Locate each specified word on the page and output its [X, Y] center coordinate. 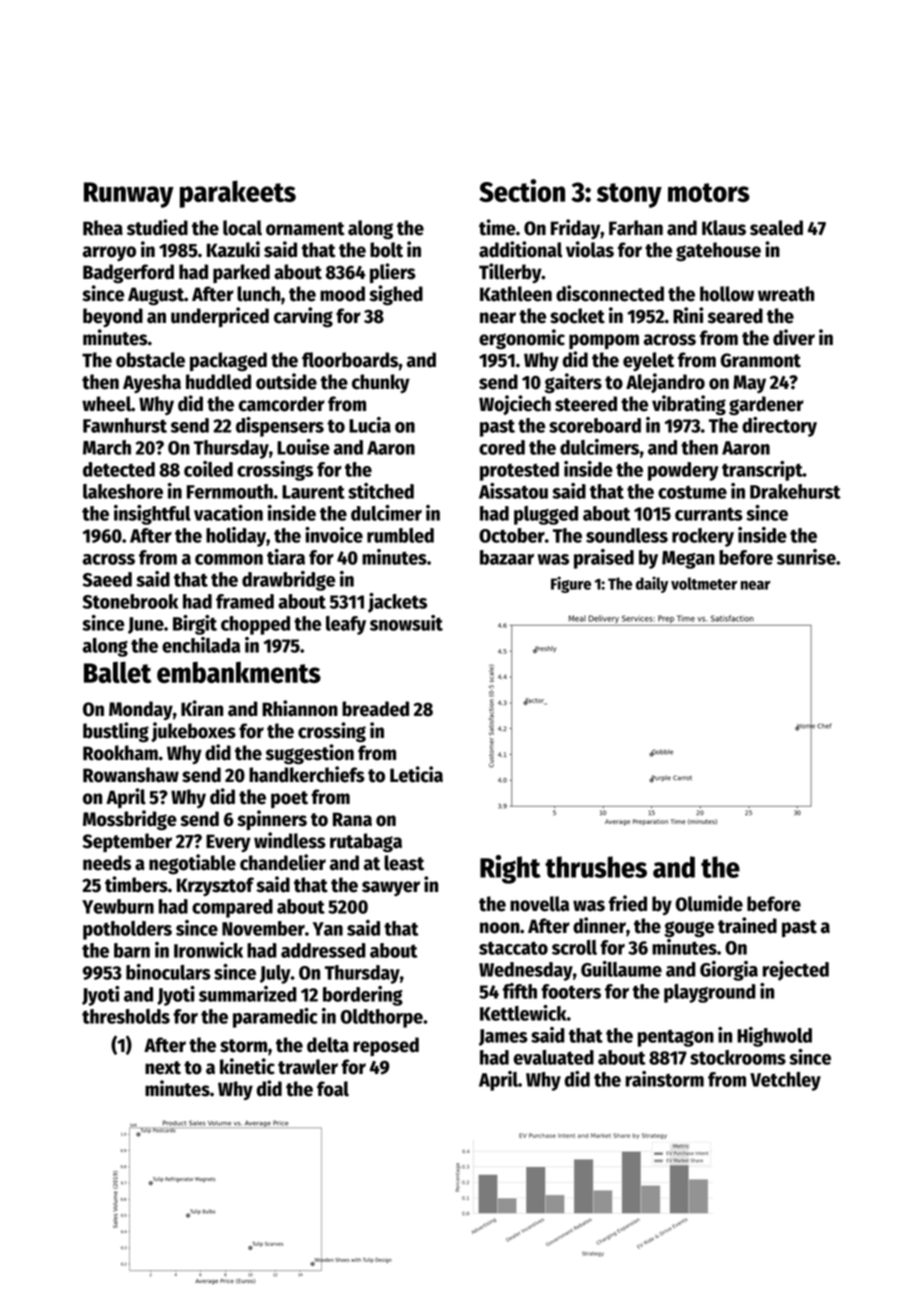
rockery [703, 537]
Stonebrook [130, 601]
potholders [127, 930]
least [404, 863]
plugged [546, 515]
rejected [796, 971]
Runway [129, 195]
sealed [776, 228]
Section [522, 190]
